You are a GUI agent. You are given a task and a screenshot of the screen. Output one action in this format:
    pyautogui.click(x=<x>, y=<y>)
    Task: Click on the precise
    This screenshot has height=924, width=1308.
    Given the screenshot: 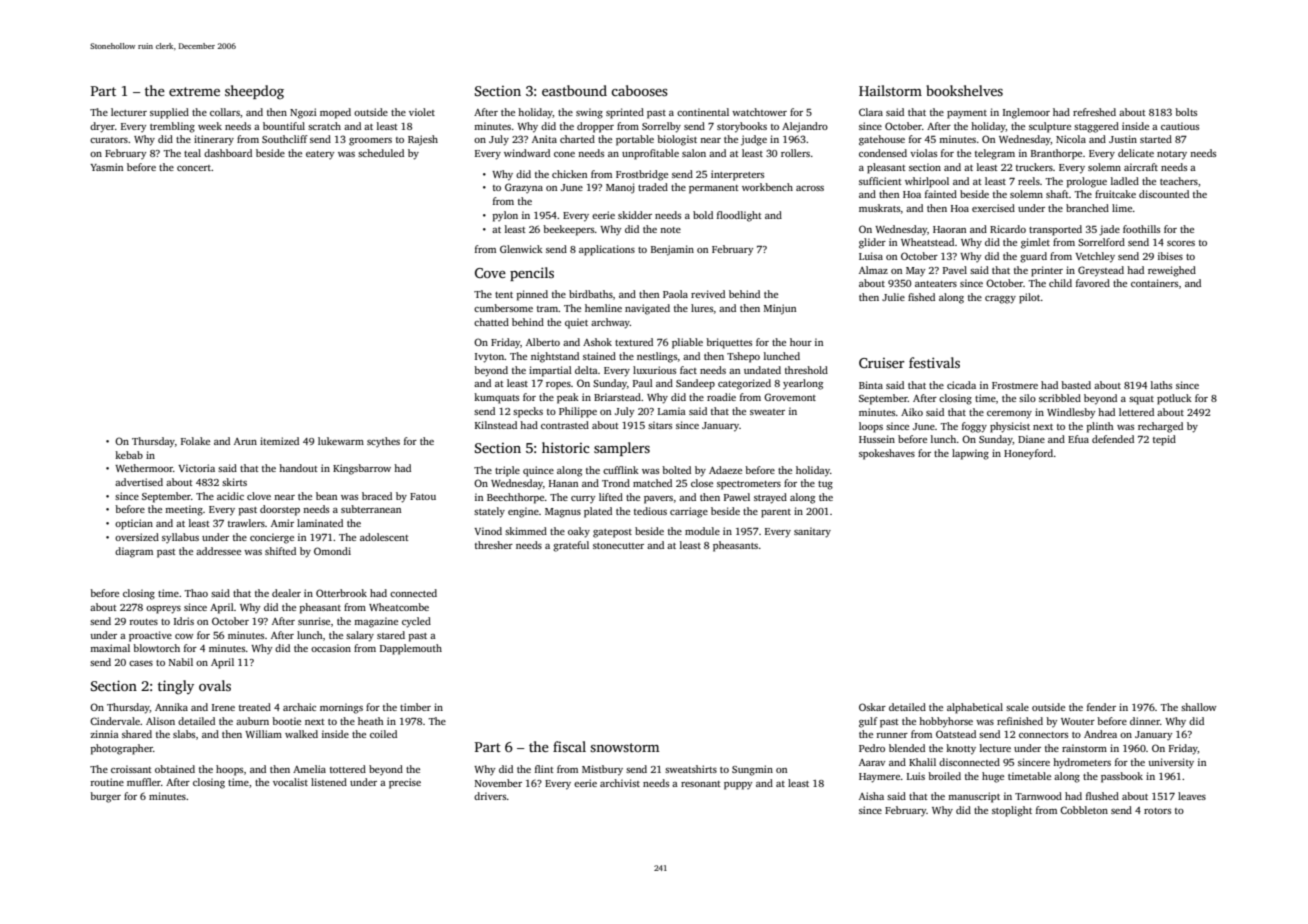 What is the action you would take?
    pyautogui.click(x=405, y=783)
